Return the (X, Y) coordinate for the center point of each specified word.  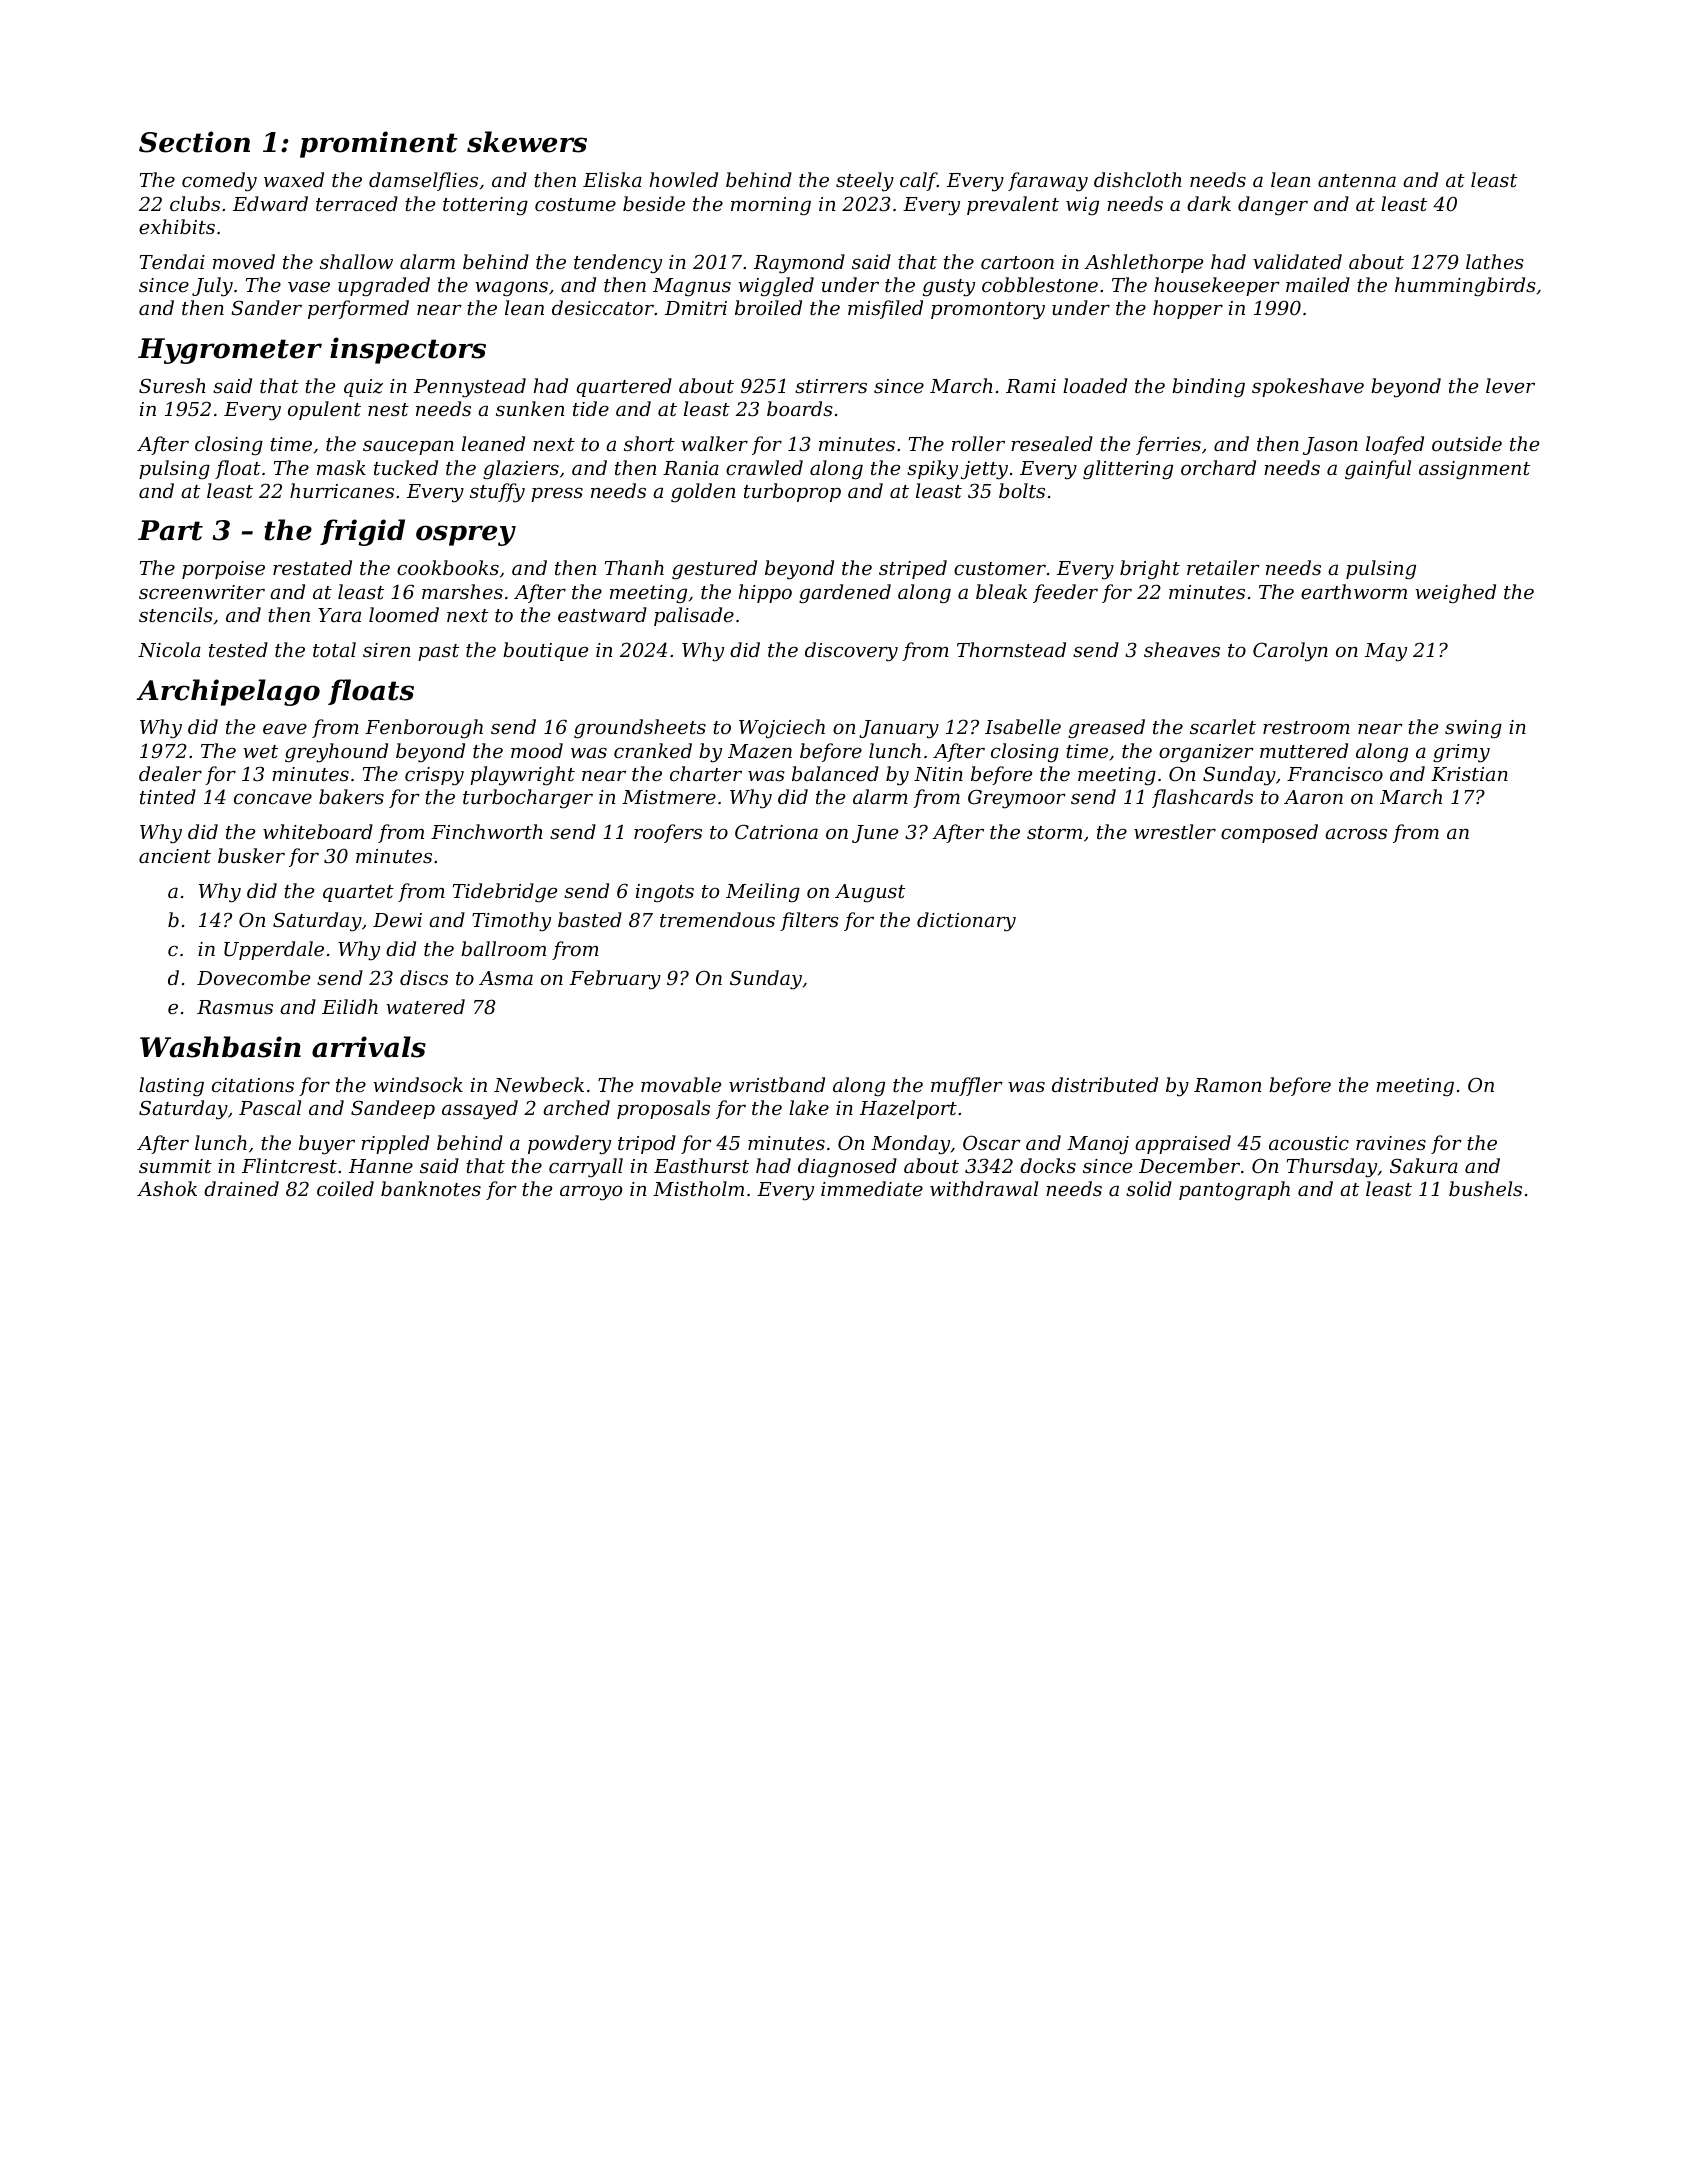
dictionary (966, 922)
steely (865, 182)
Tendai (172, 261)
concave (273, 799)
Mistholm (698, 1188)
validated (1297, 261)
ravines (1391, 1143)
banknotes (431, 1188)
